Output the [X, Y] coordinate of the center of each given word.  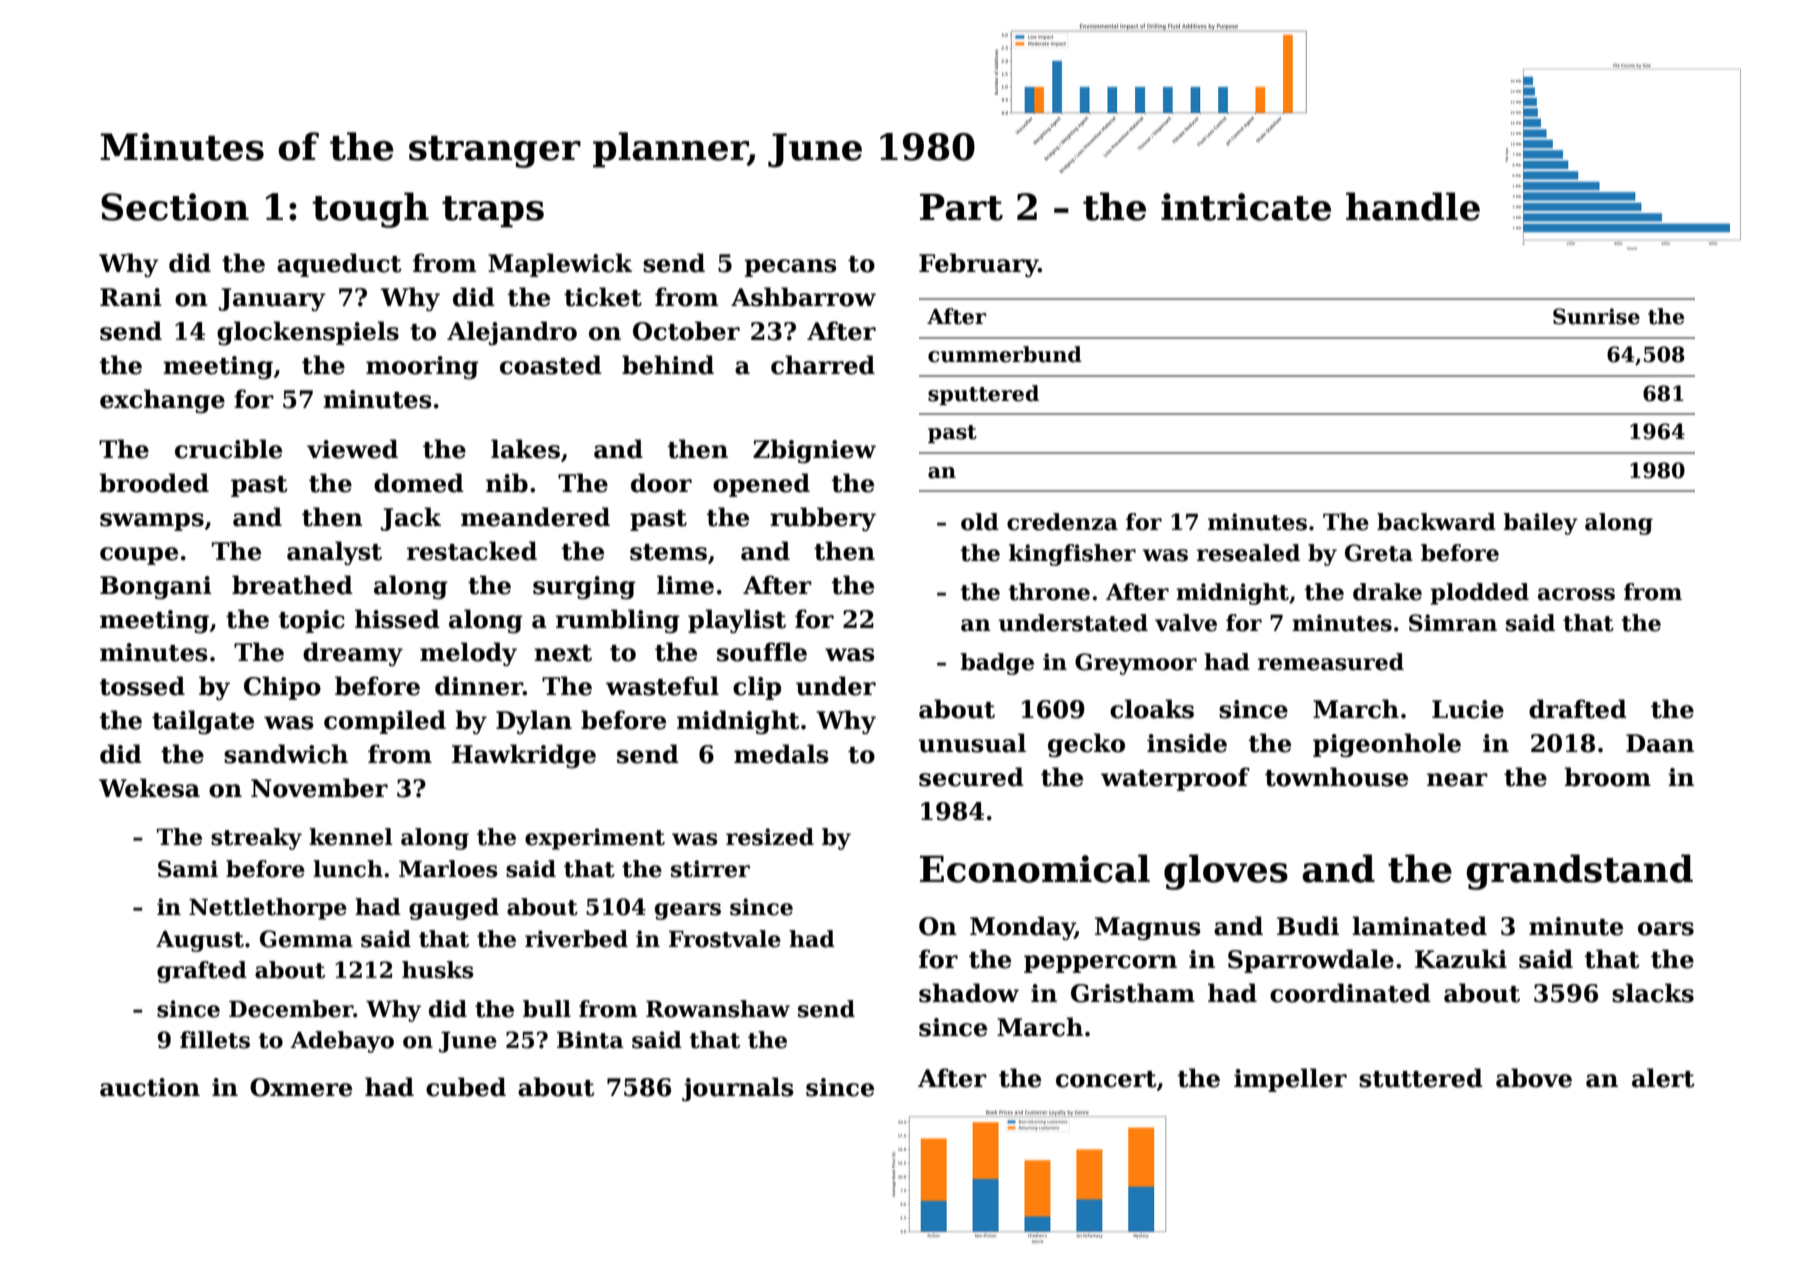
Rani [131, 297]
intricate [1246, 207]
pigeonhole [1387, 745]
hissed [397, 619]
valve [1186, 623]
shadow [969, 993]
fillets [215, 1040]
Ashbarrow [803, 297]
